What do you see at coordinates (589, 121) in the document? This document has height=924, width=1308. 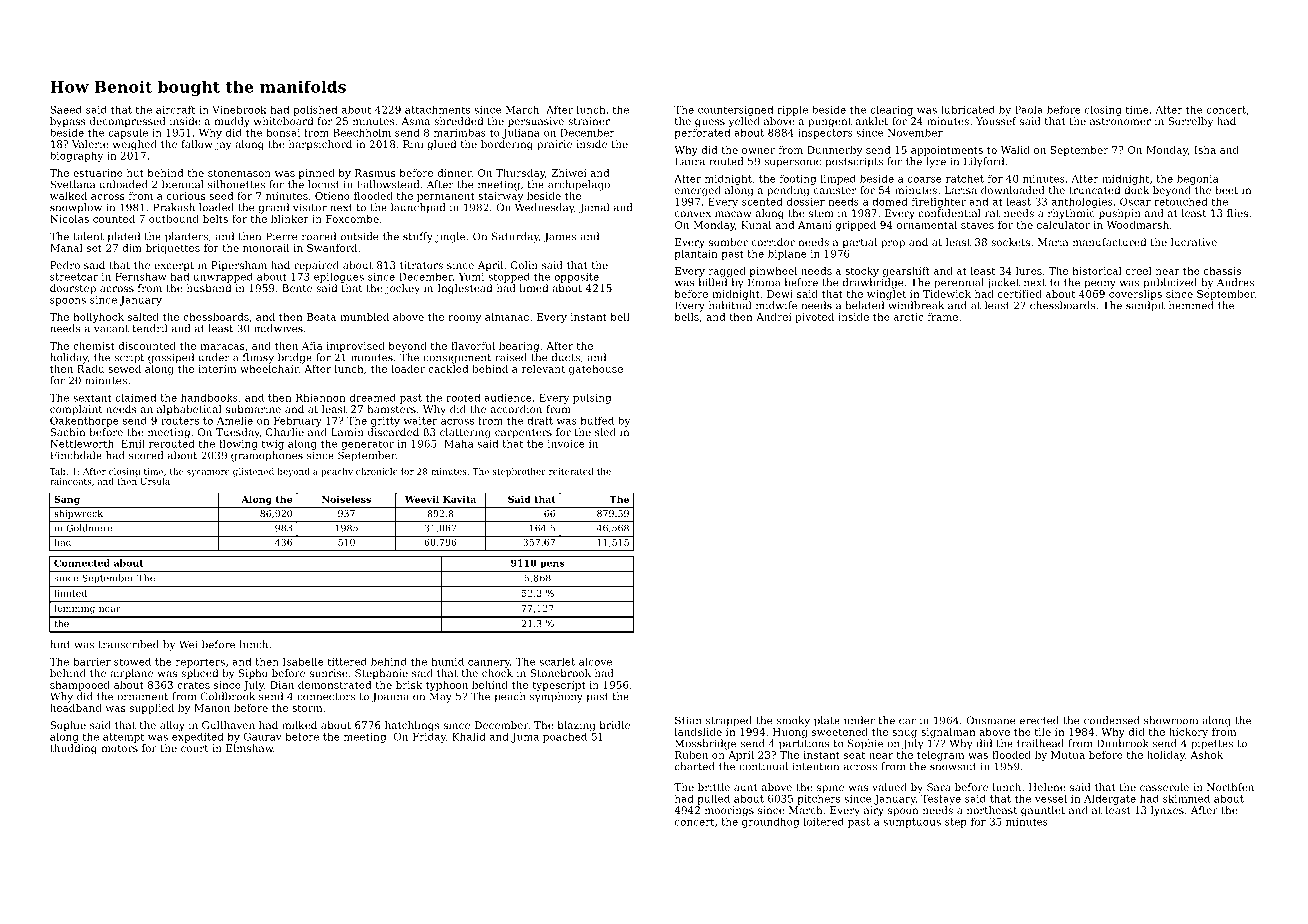 I see `strainer` at bounding box center [589, 121].
